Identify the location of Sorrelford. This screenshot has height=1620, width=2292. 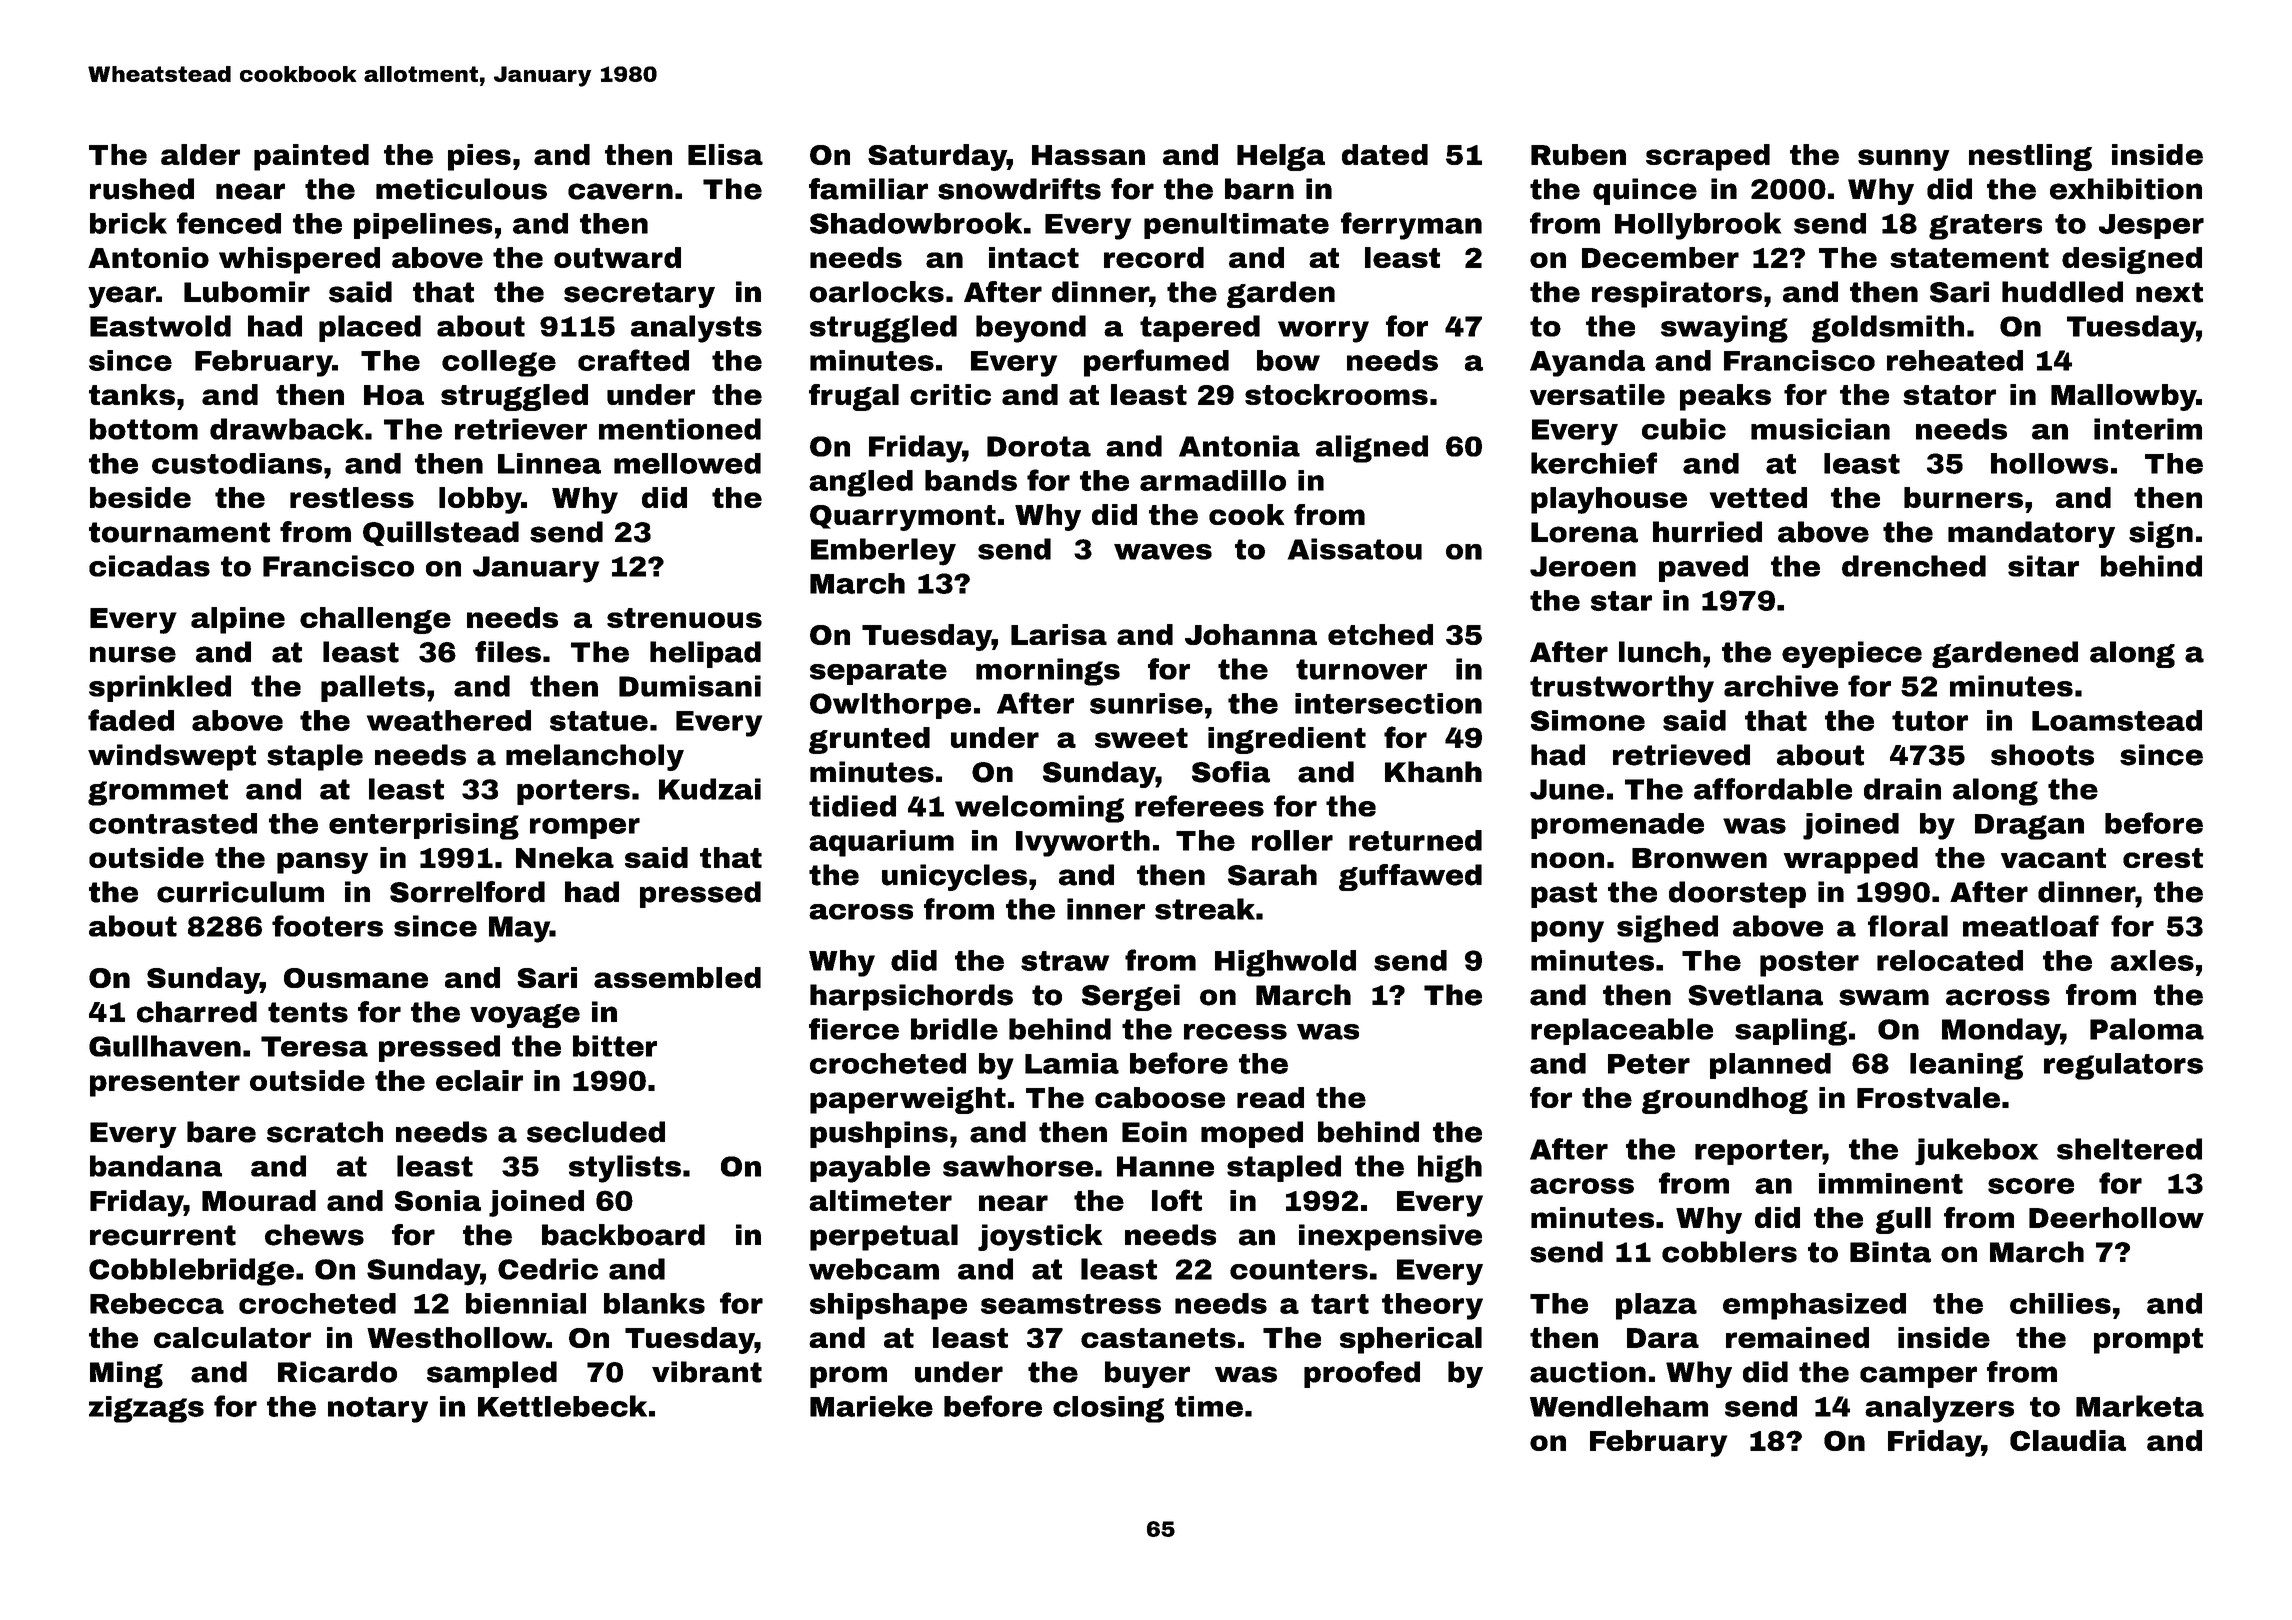
(467, 892).
